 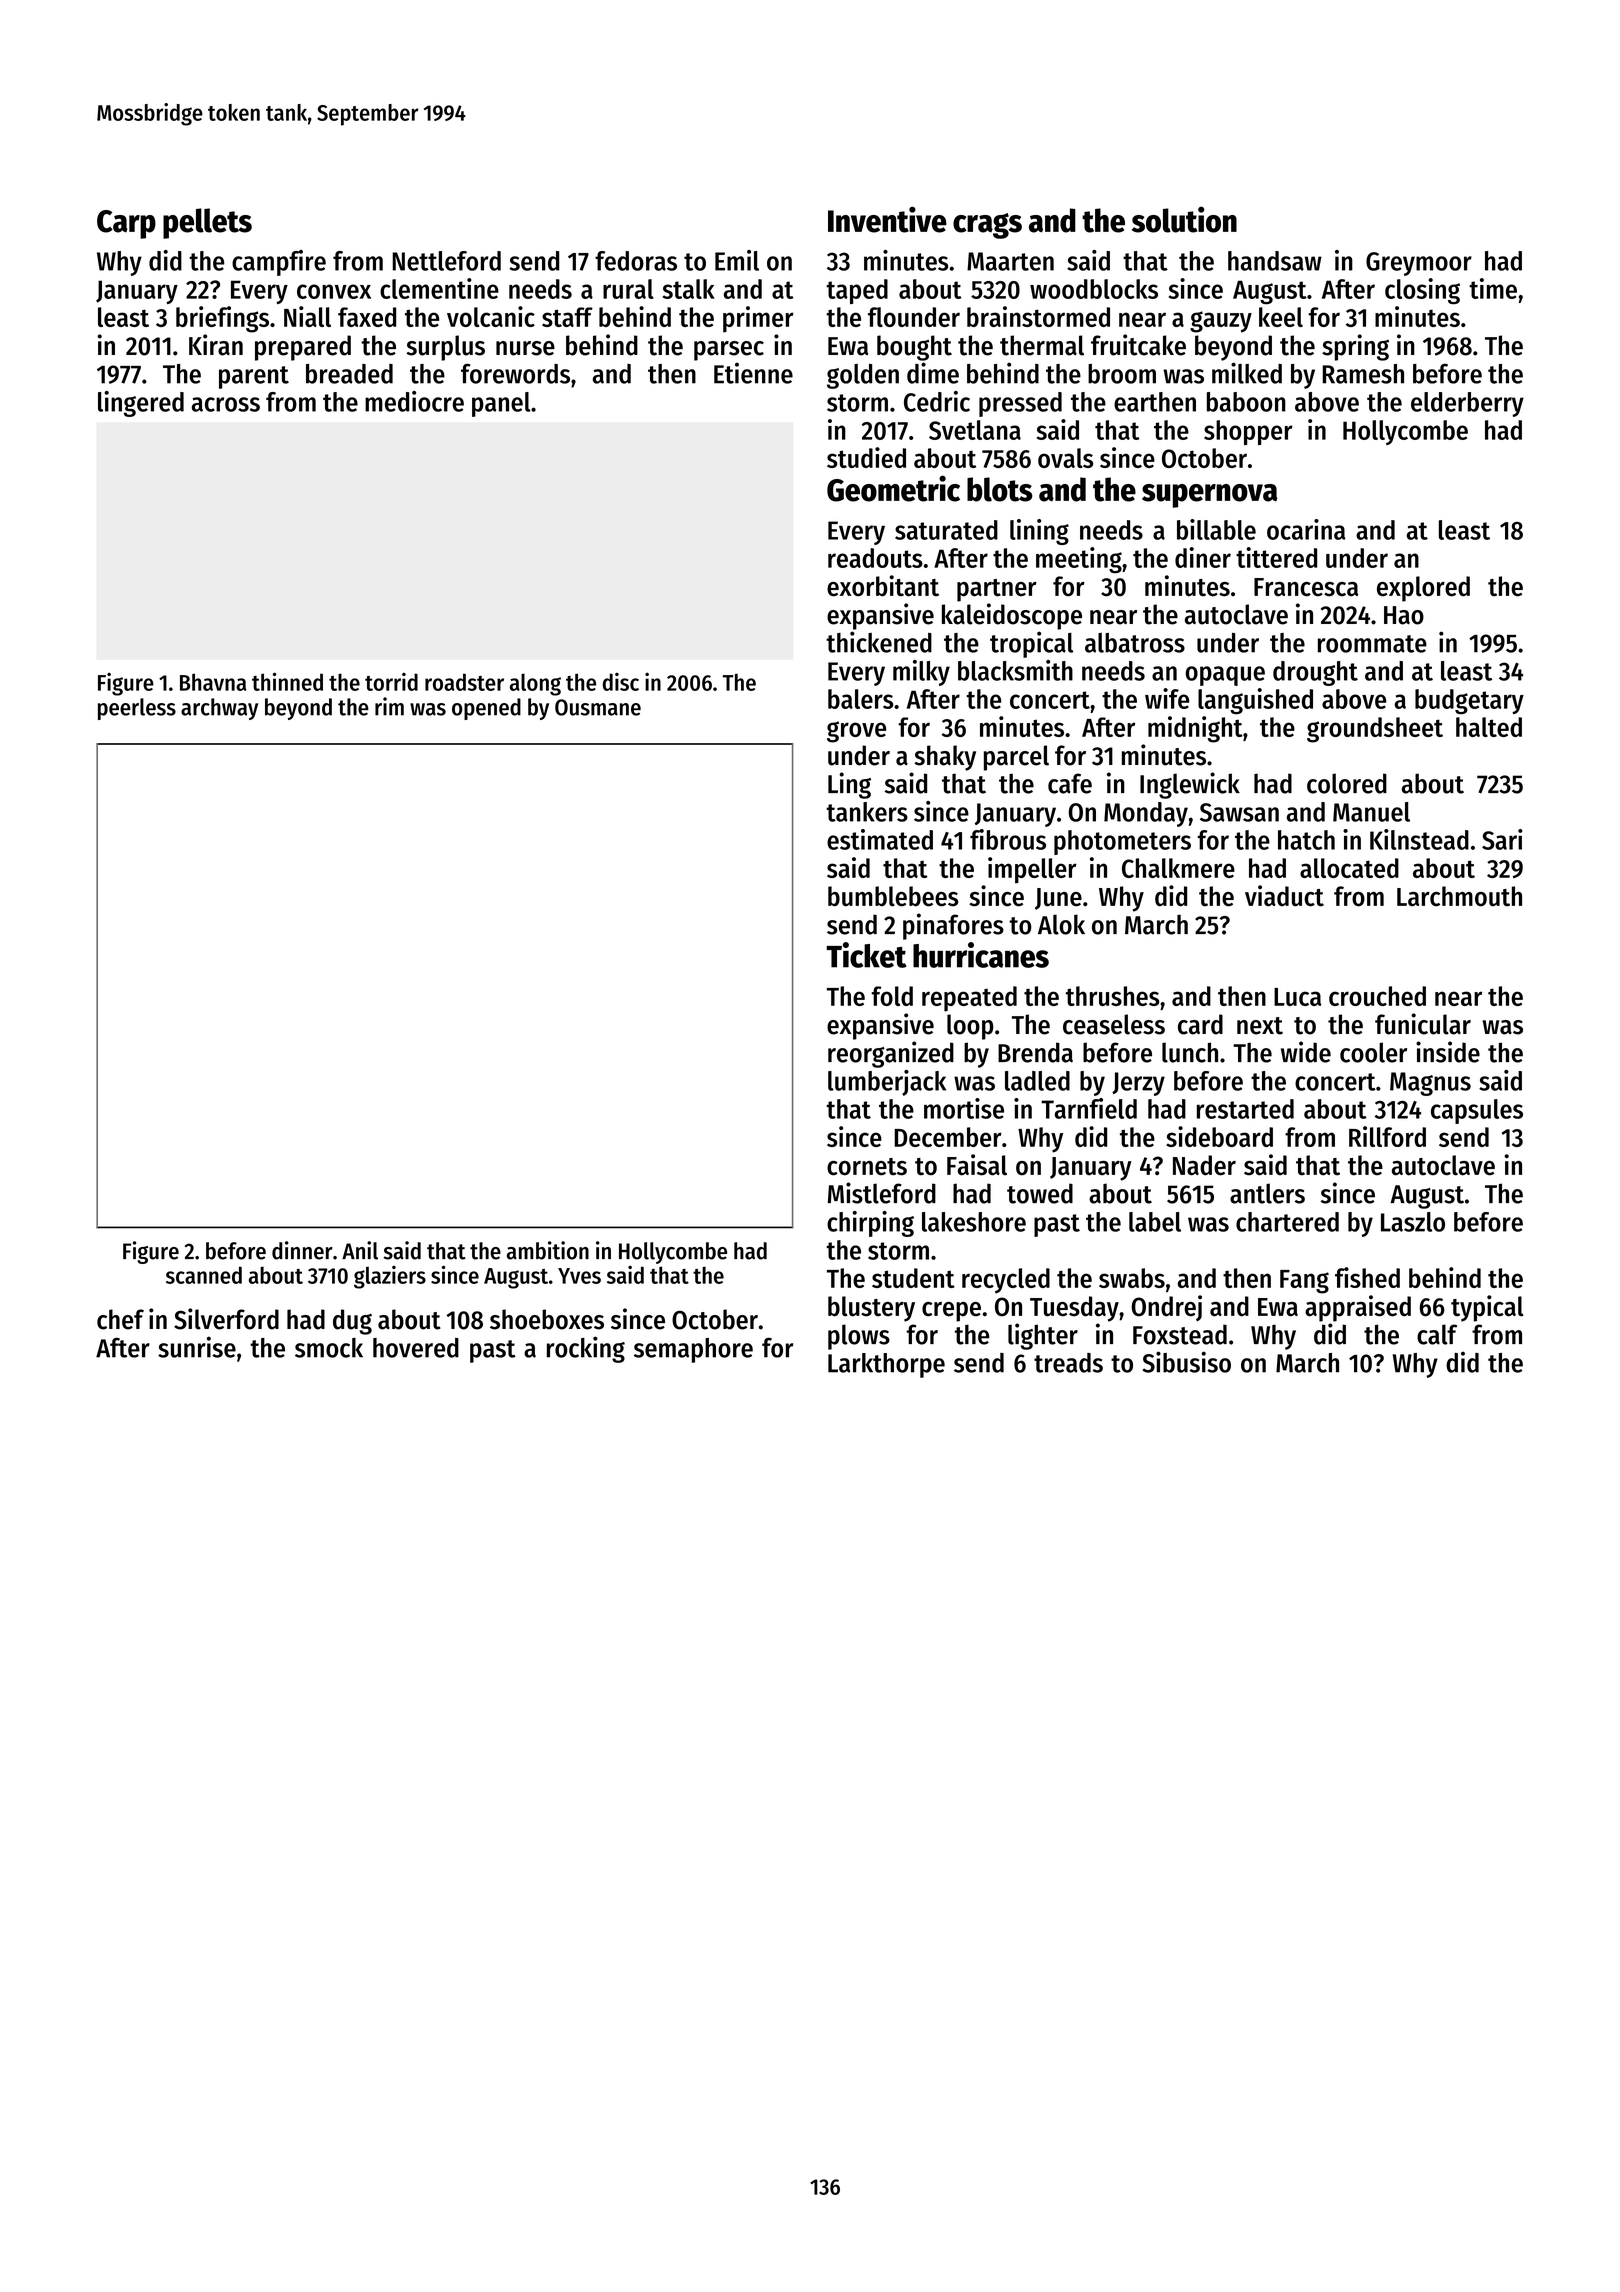 I want to click on smock, so click(x=329, y=1348).
